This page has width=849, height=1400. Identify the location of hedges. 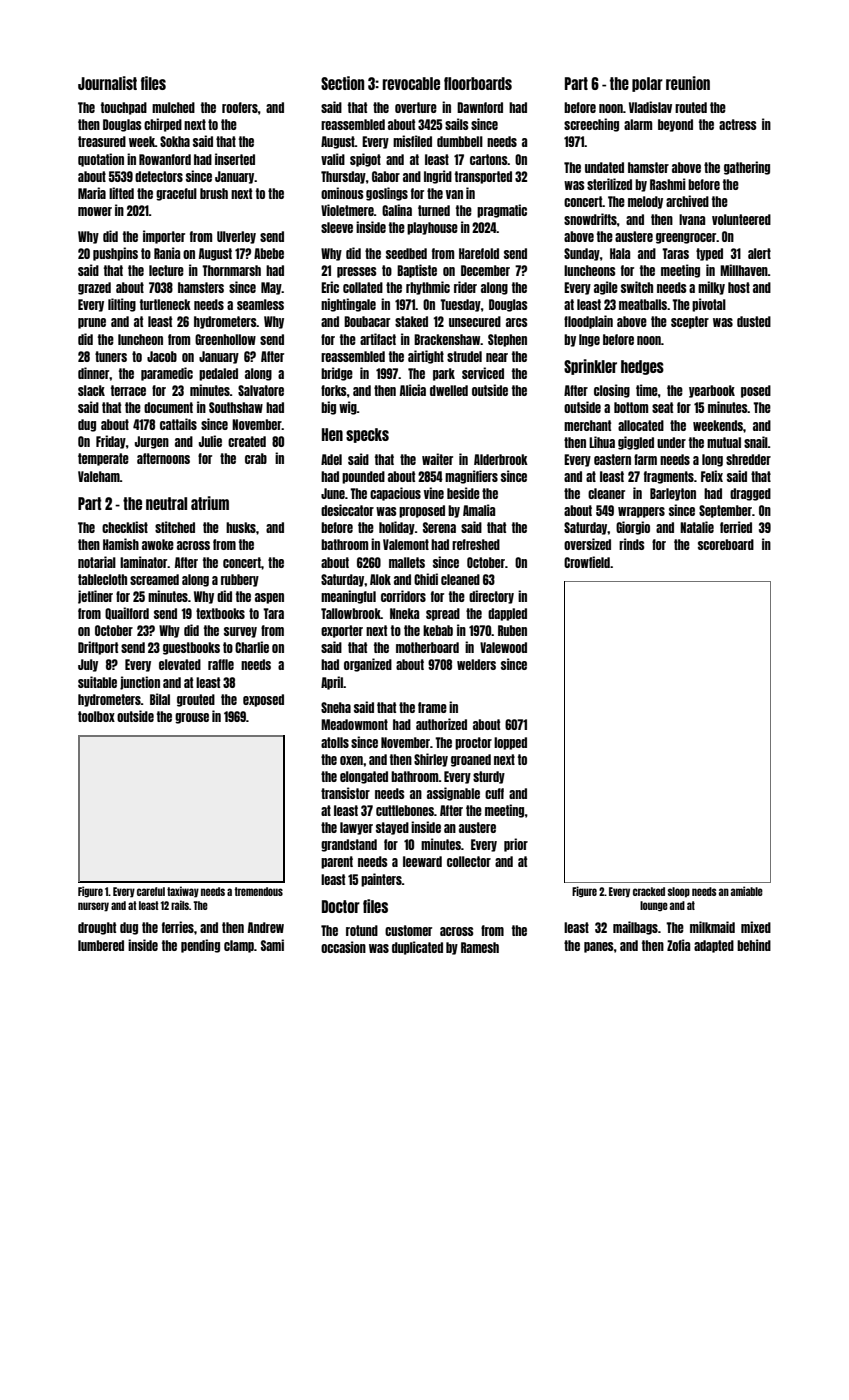
(642, 367).
